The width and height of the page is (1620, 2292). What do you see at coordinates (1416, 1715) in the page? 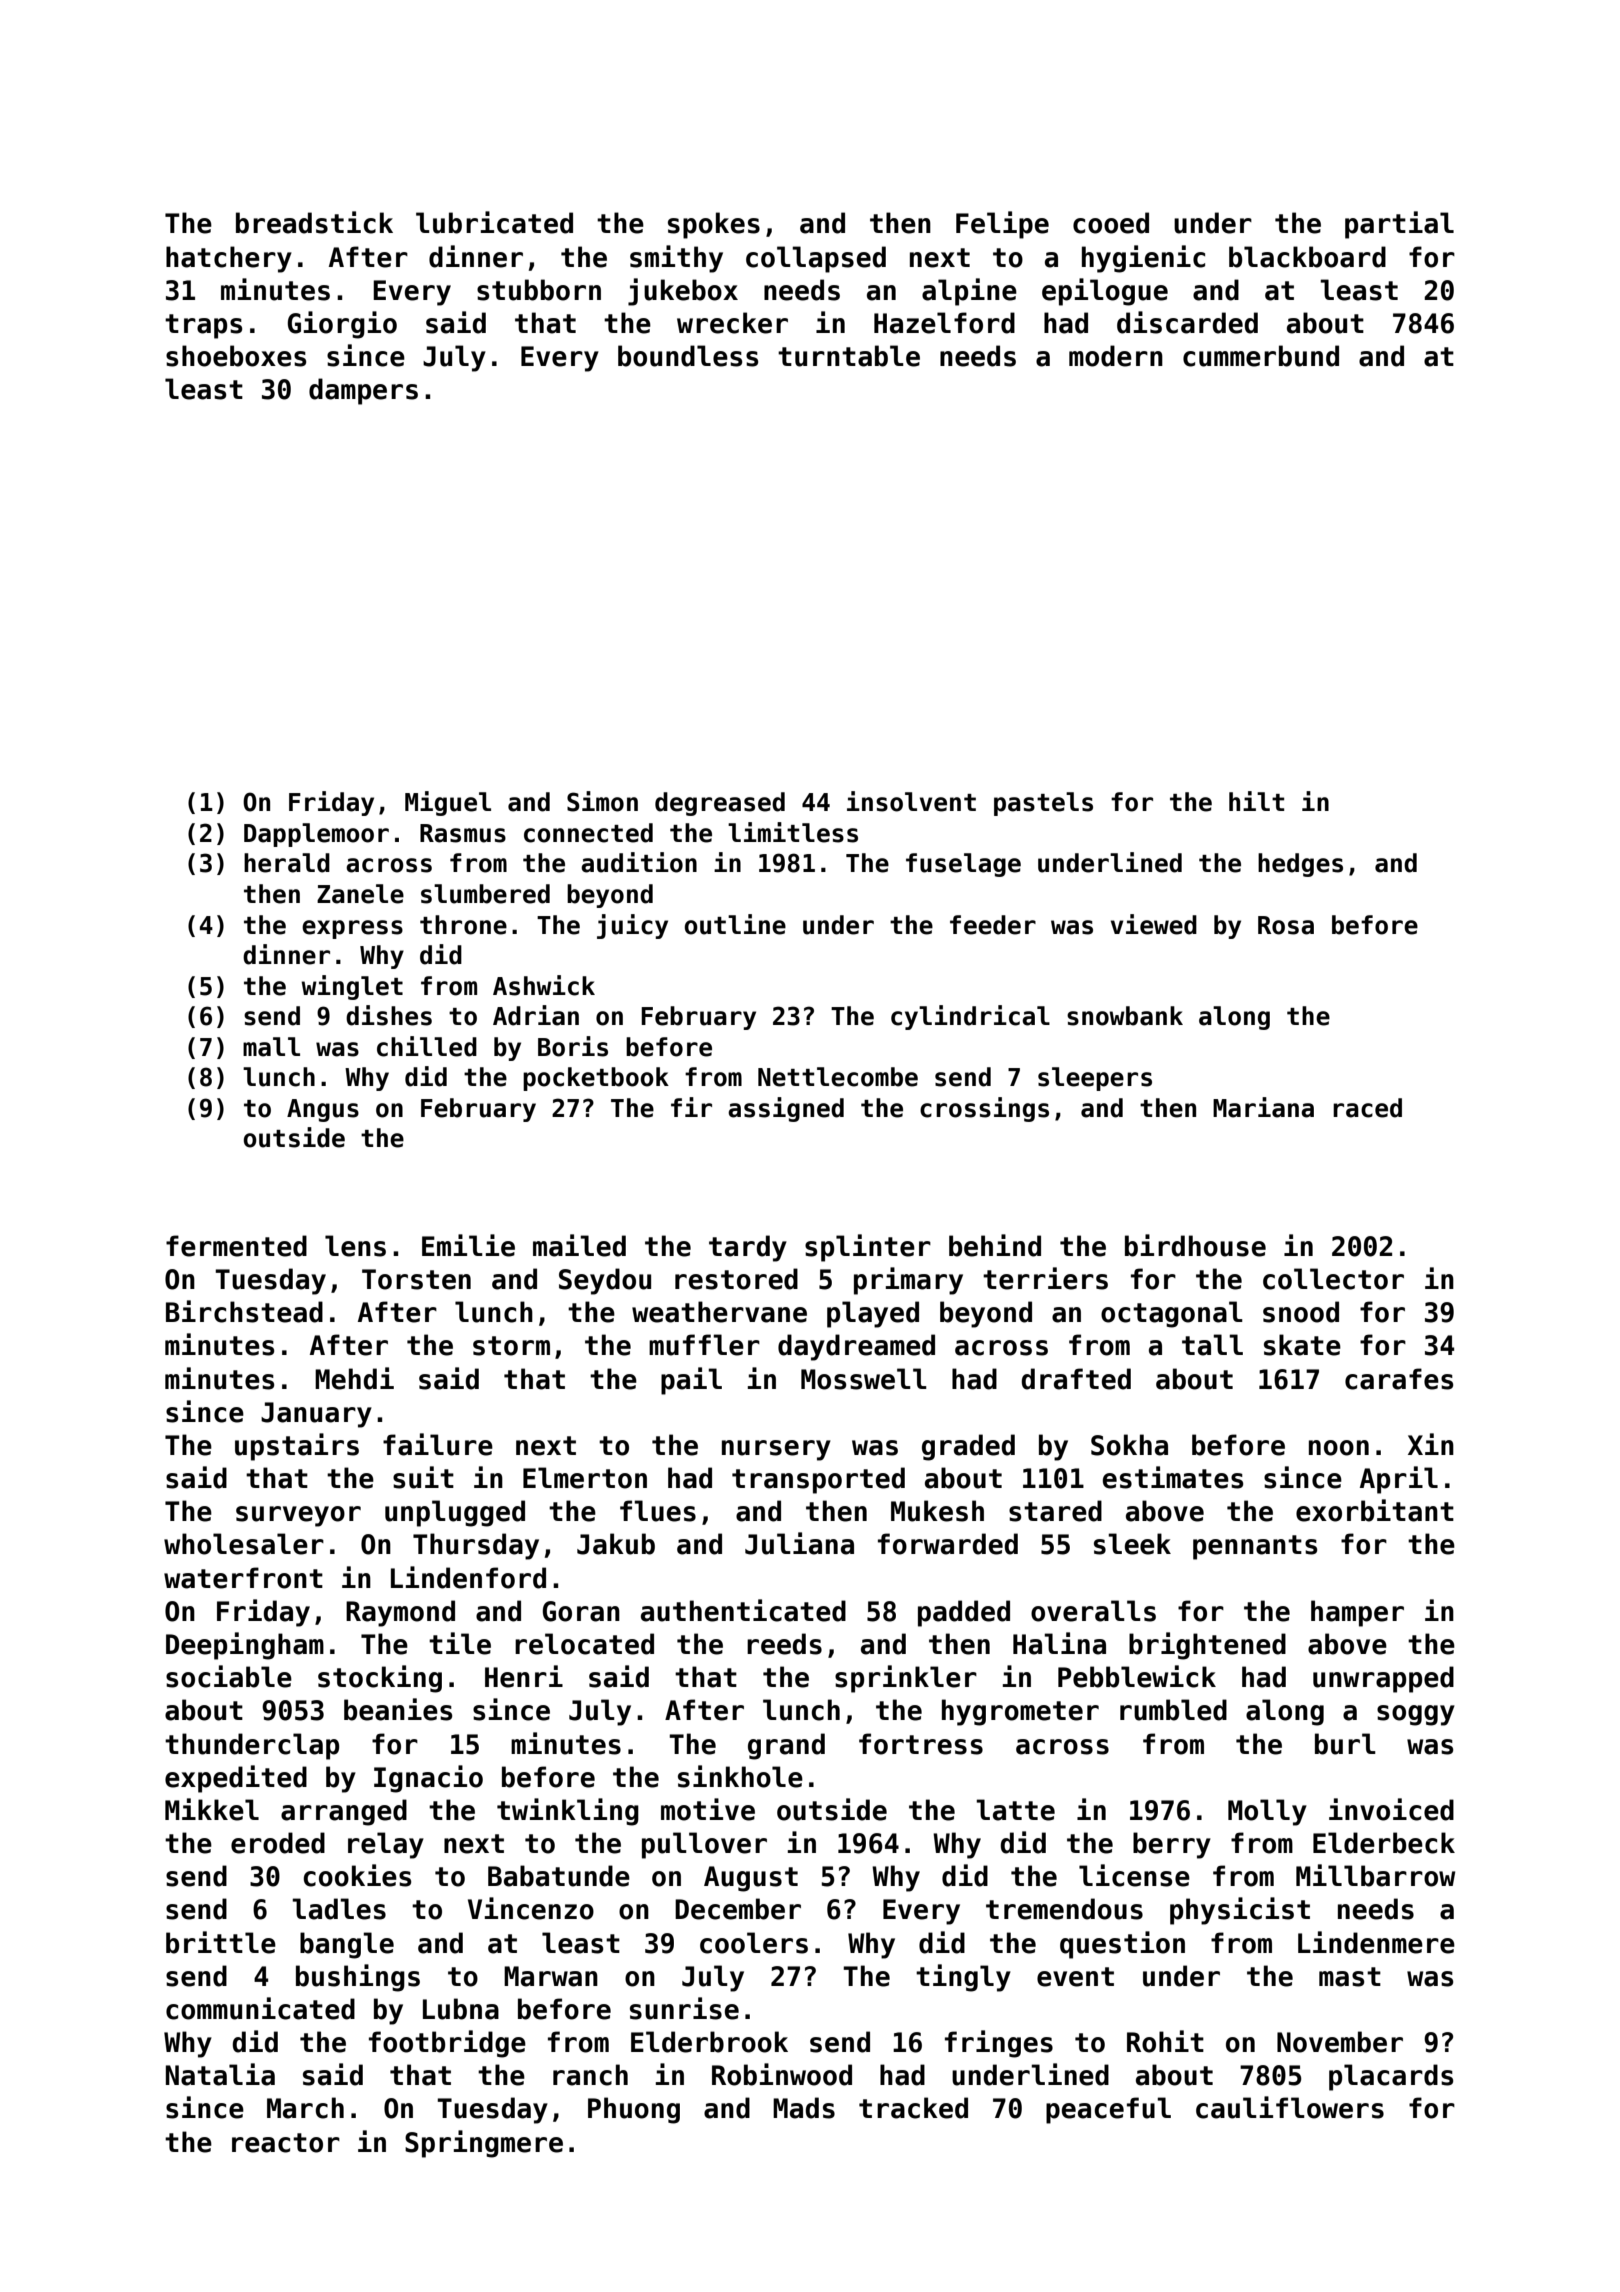
I see `soggy` at bounding box center [1416, 1715].
